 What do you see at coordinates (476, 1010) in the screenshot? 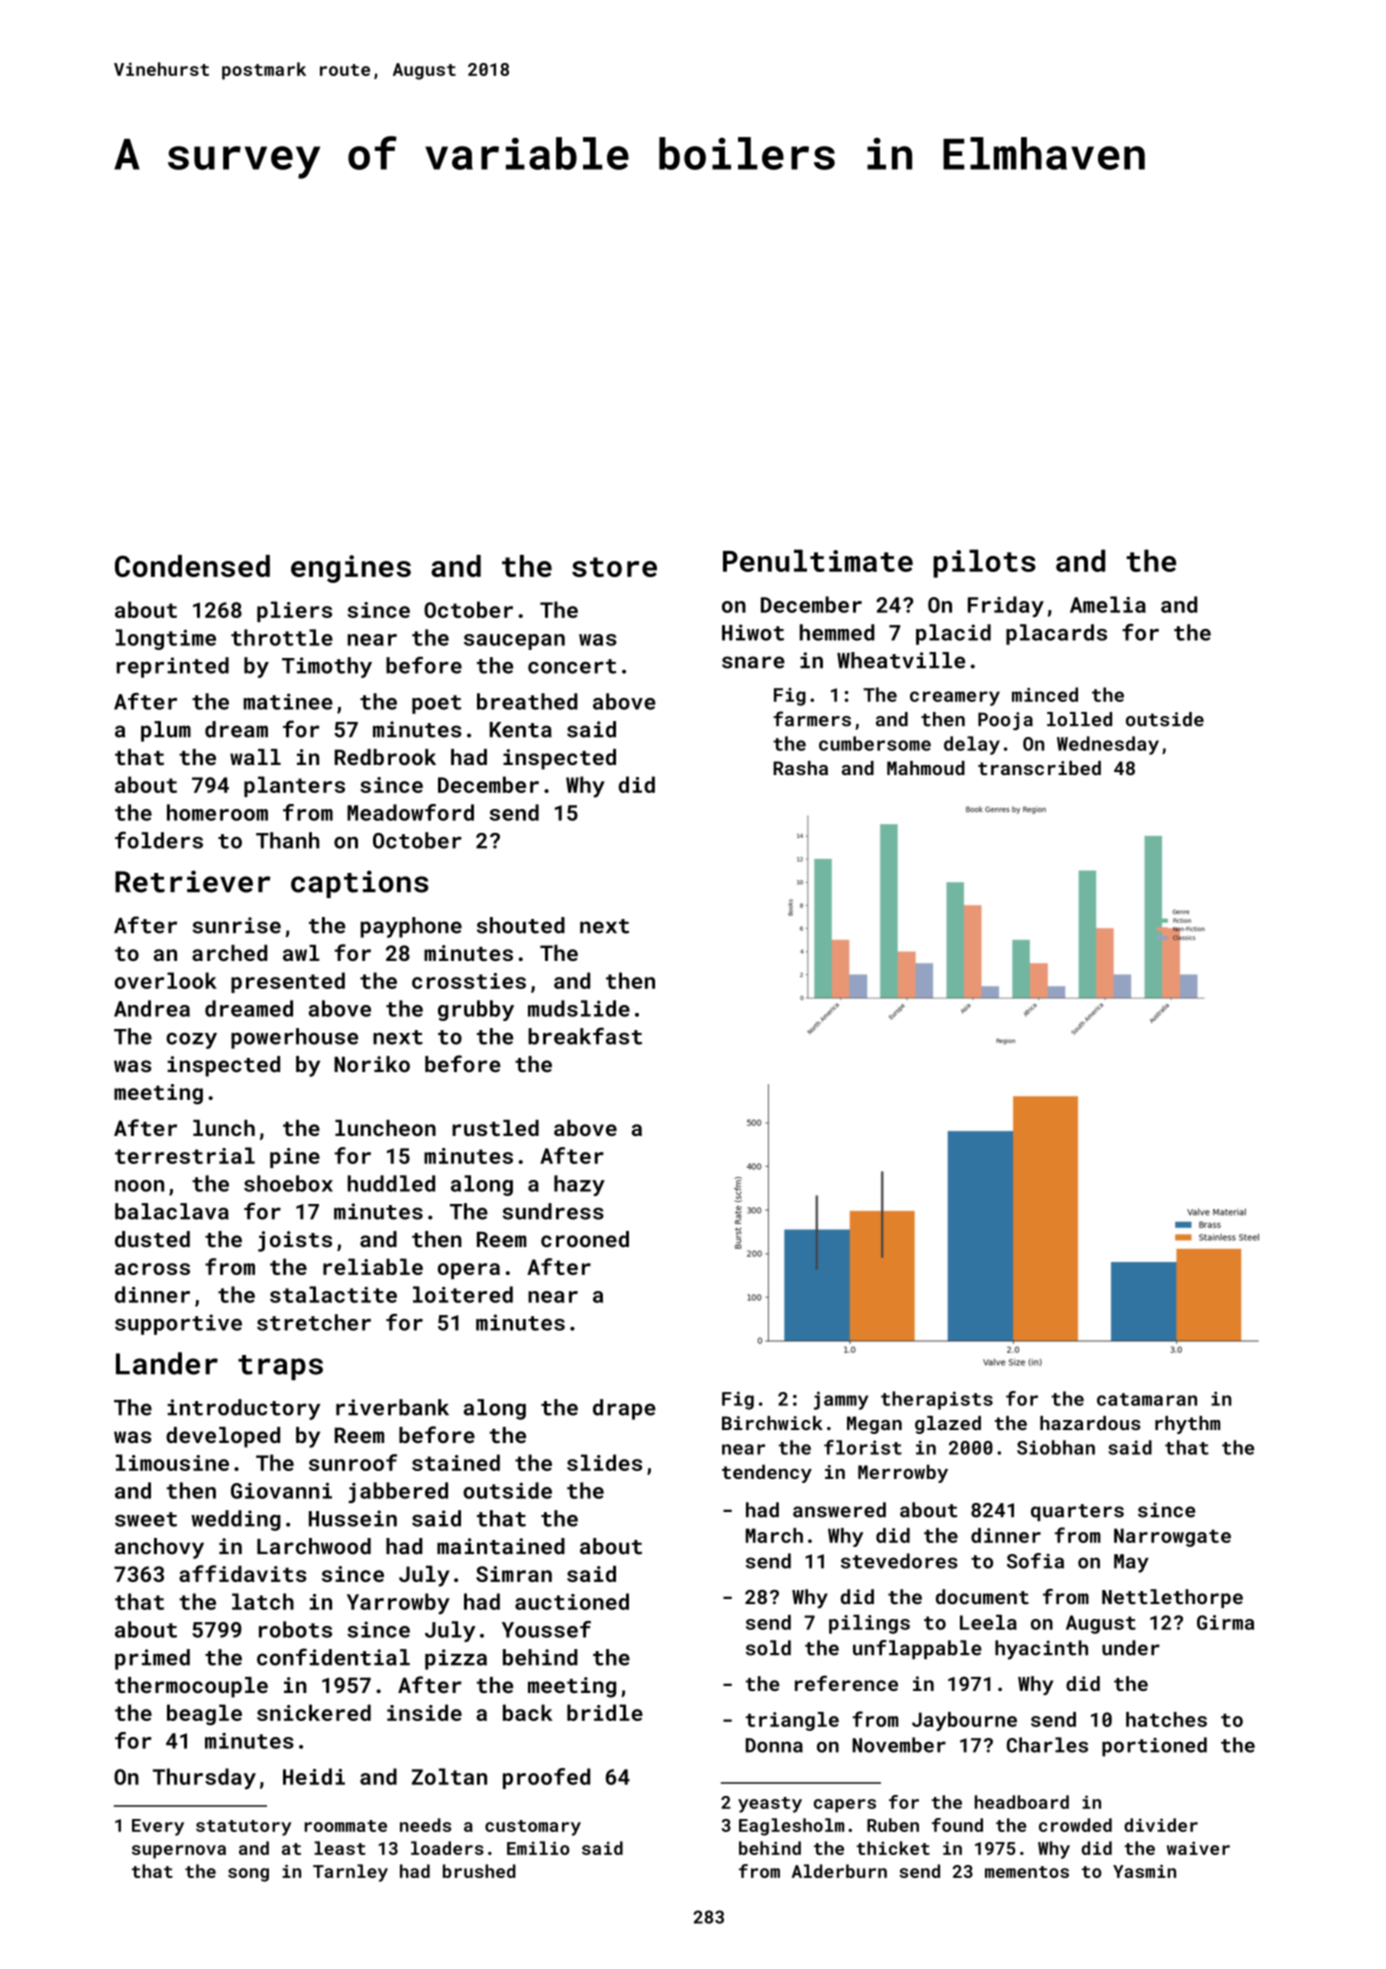
I see `grubby` at bounding box center [476, 1010].
